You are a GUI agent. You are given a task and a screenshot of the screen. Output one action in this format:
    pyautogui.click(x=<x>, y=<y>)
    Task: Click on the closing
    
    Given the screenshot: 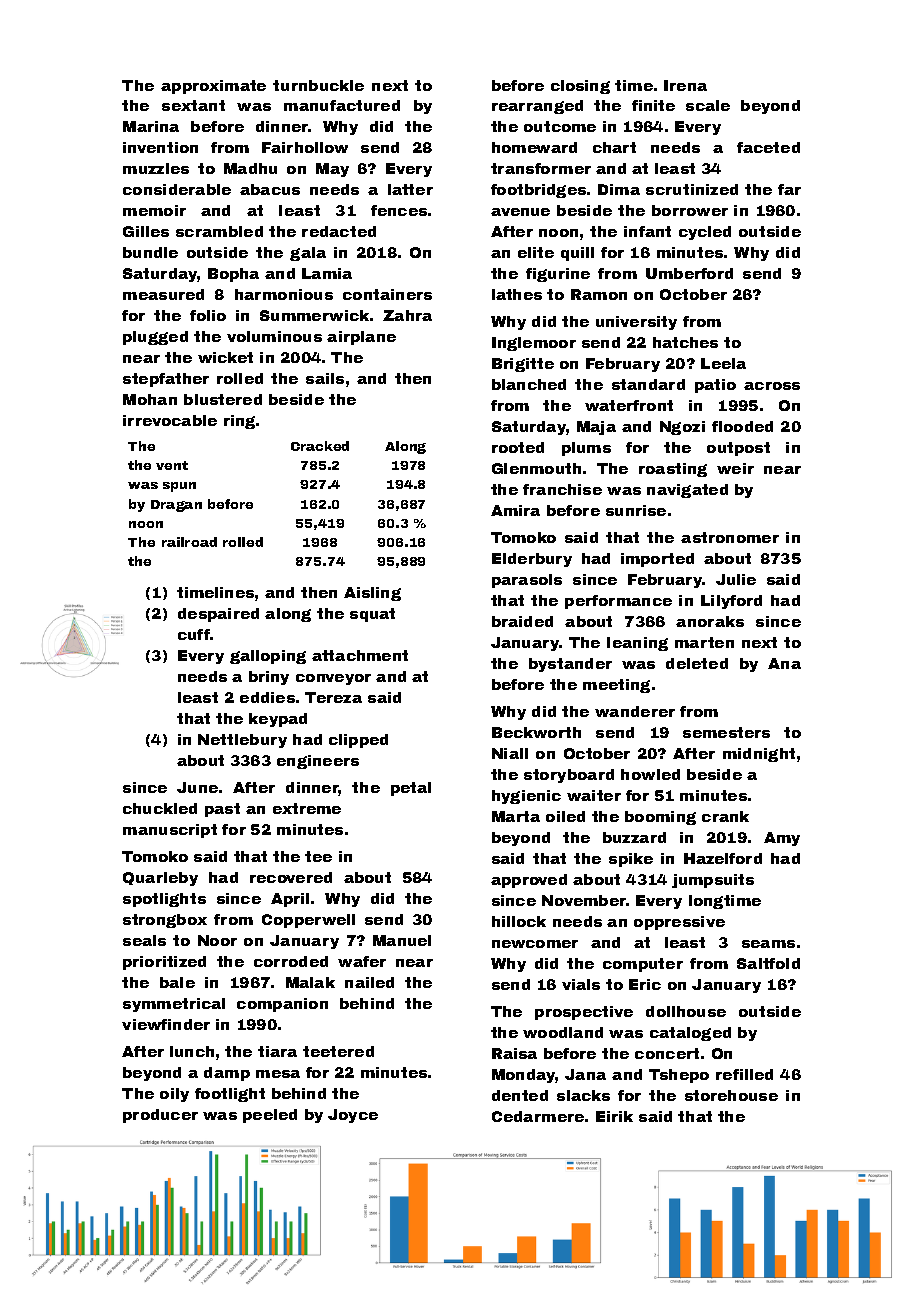 What is the action you would take?
    pyautogui.click(x=580, y=87)
